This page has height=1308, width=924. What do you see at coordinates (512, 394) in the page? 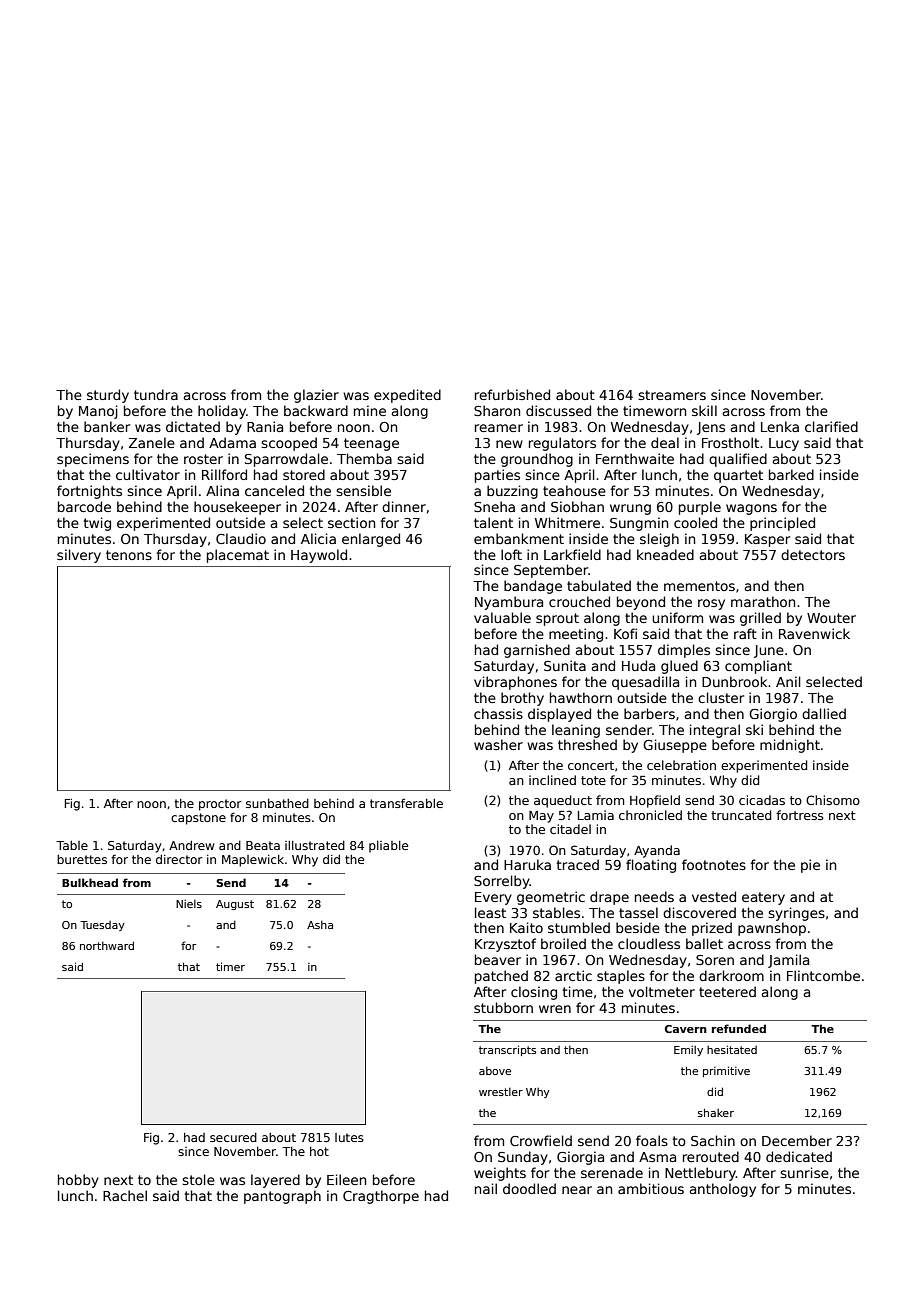
I see `refurbished` at bounding box center [512, 394].
